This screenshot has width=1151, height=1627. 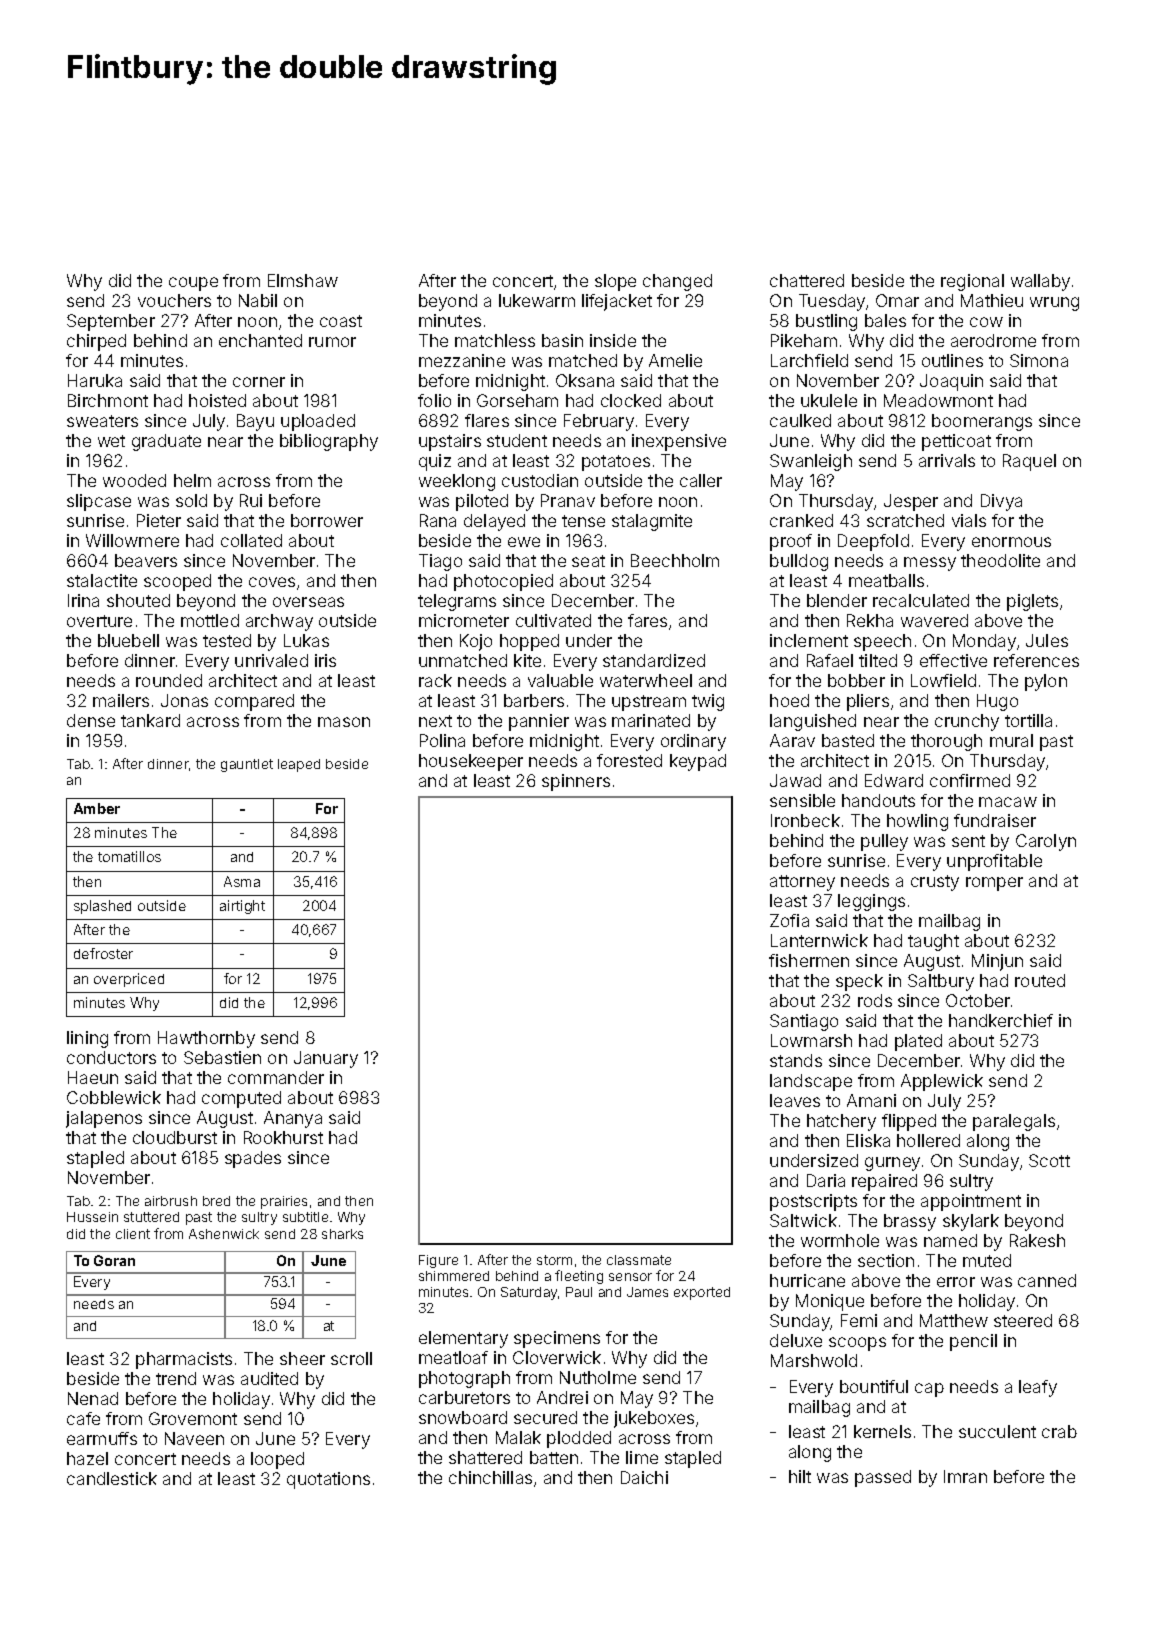 What do you see at coordinates (1014, 1122) in the screenshot?
I see `paralegals` at bounding box center [1014, 1122].
